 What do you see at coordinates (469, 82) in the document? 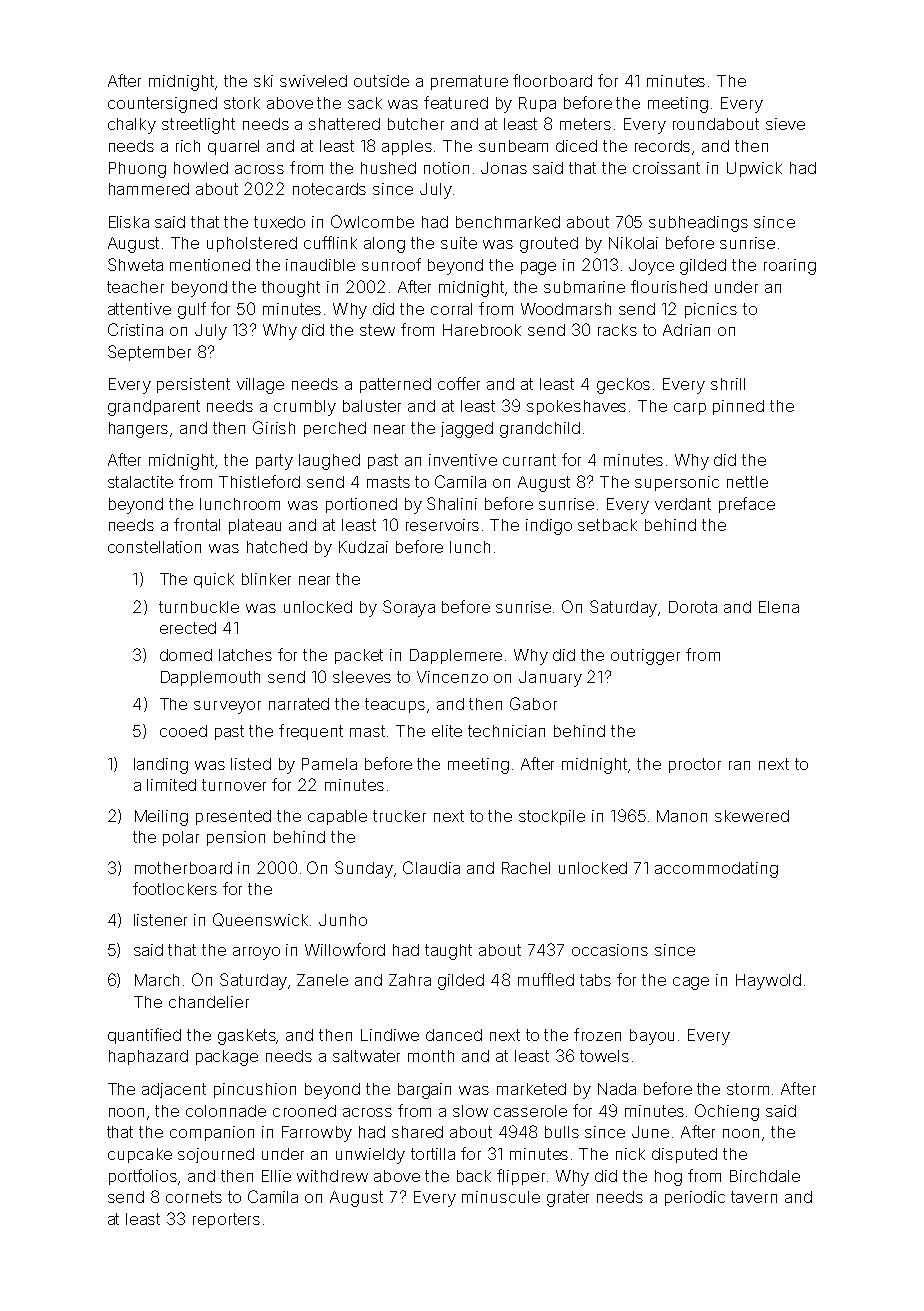
I see `premature` at bounding box center [469, 82].
